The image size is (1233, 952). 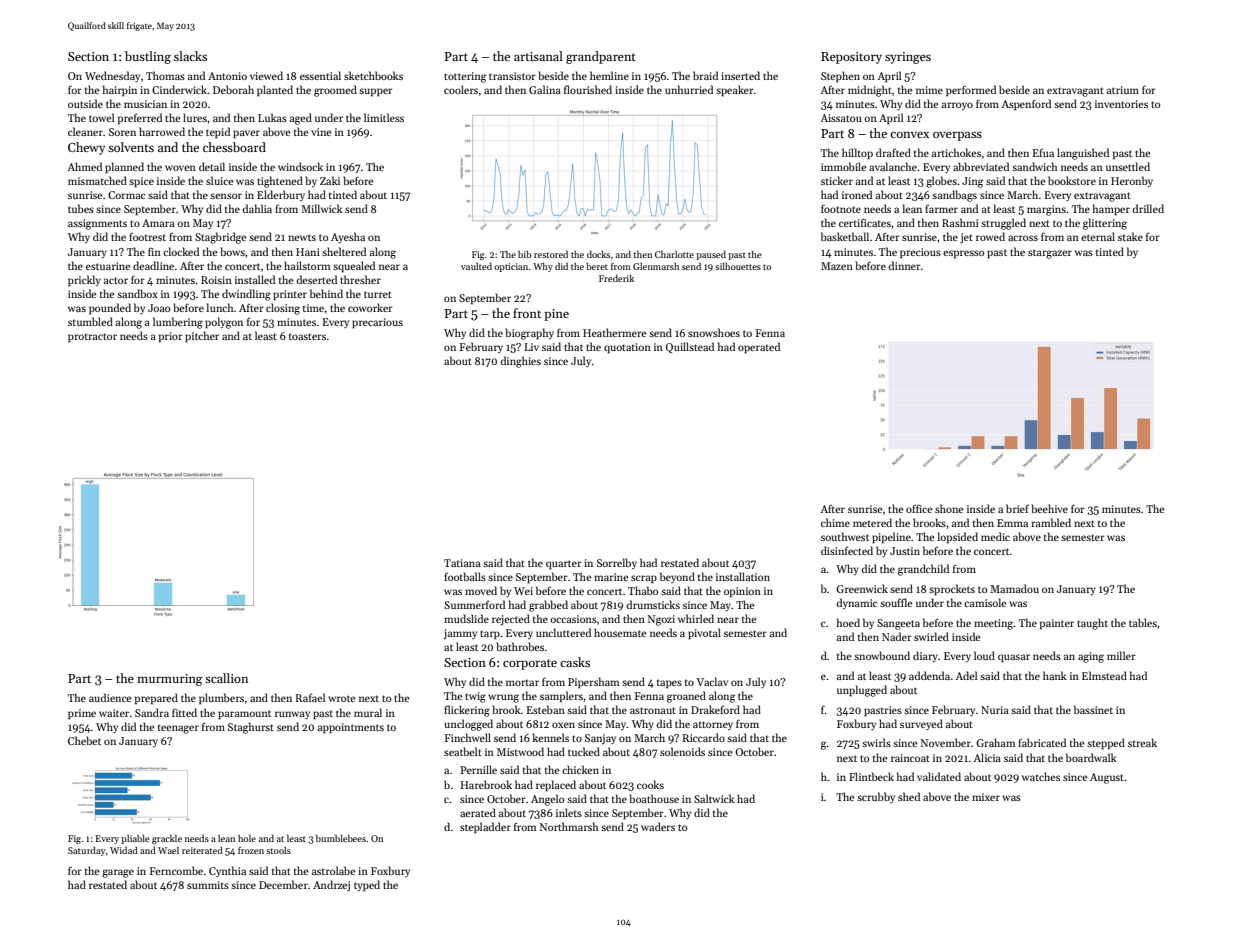 I want to click on frozen, so click(x=251, y=850).
